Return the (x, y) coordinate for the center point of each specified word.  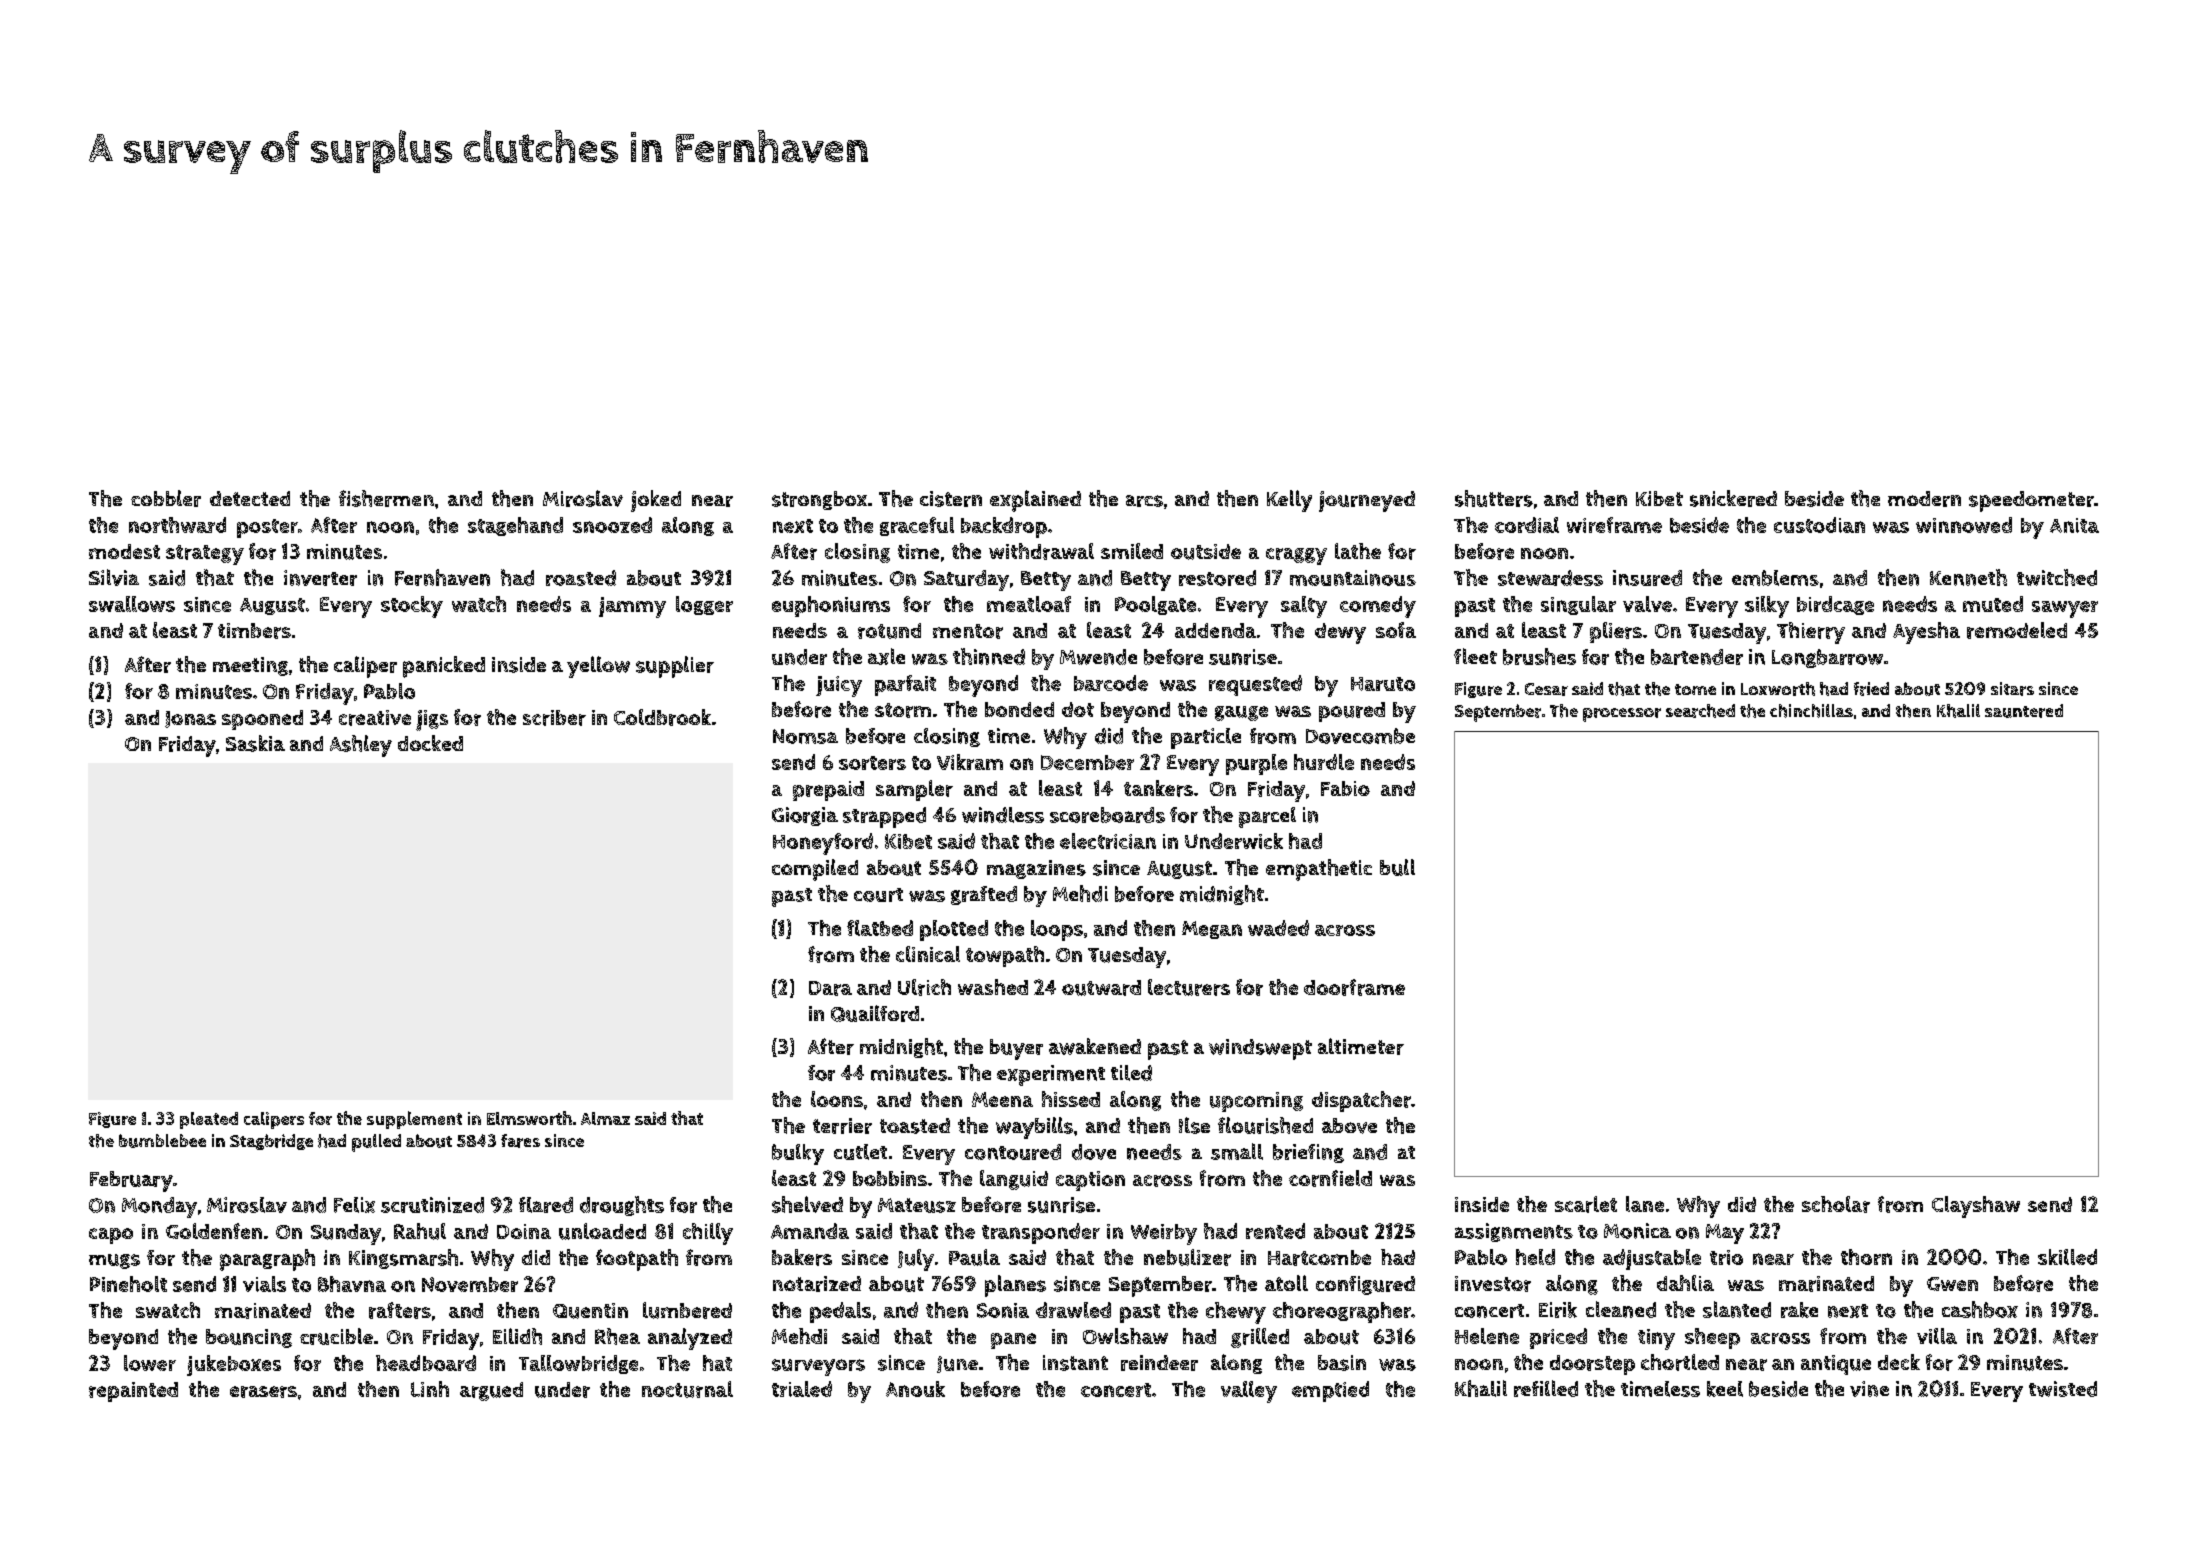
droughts (622, 1206)
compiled (815, 870)
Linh (430, 1389)
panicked (444, 667)
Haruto (1383, 684)
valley (1249, 1392)
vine (1869, 1389)
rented (1275, 1231)
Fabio (1345, 788)
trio (1726, 1257)
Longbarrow (1827, 658)
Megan (1212, 930)
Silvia (114, 577)
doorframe (1354, 987)
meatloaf (1029, 604)
